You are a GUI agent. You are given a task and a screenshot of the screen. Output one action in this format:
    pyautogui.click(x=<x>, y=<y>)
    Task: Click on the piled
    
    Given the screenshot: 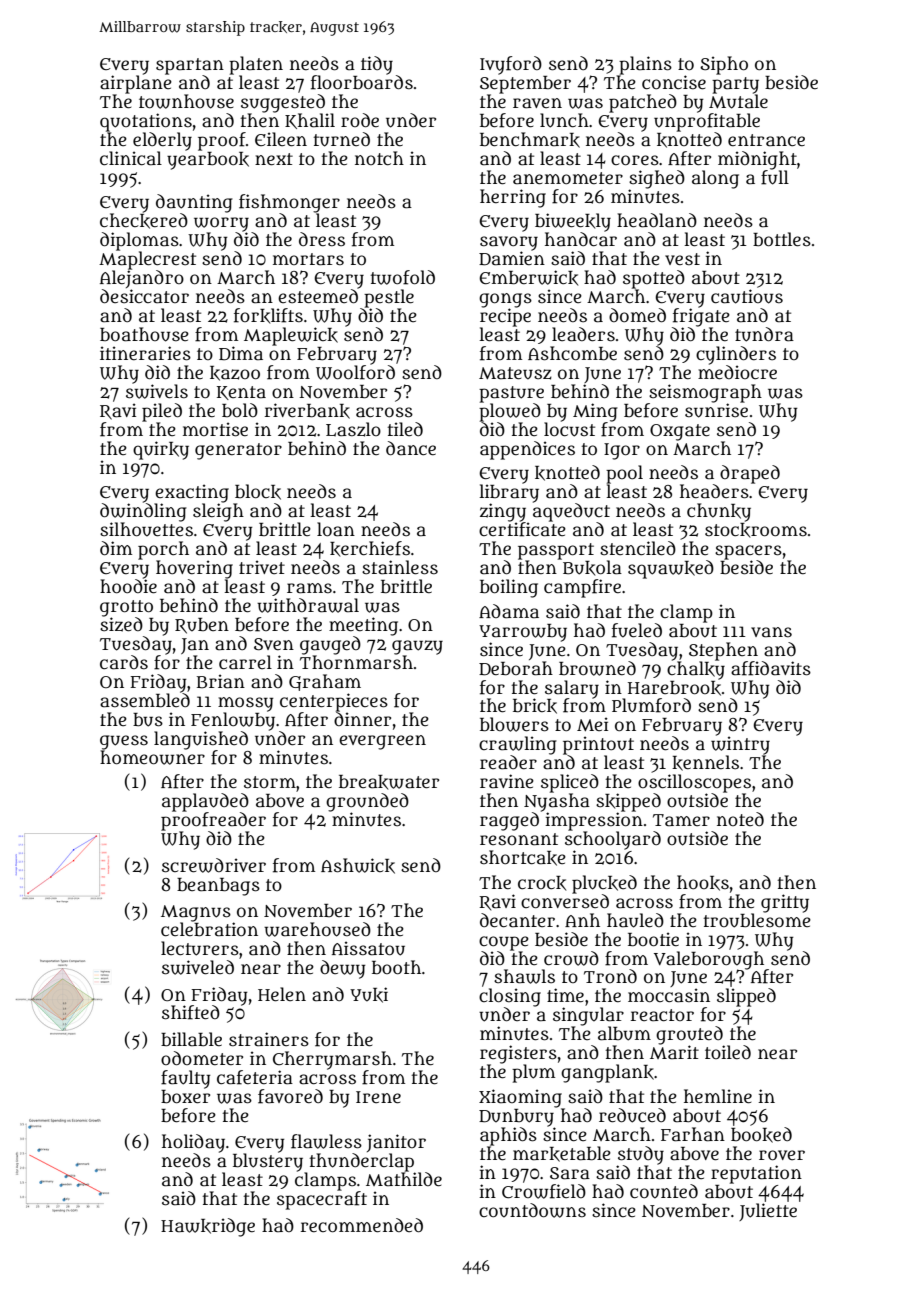 What is the action you would take?
    pyautogui.click(x=162, y=412)
